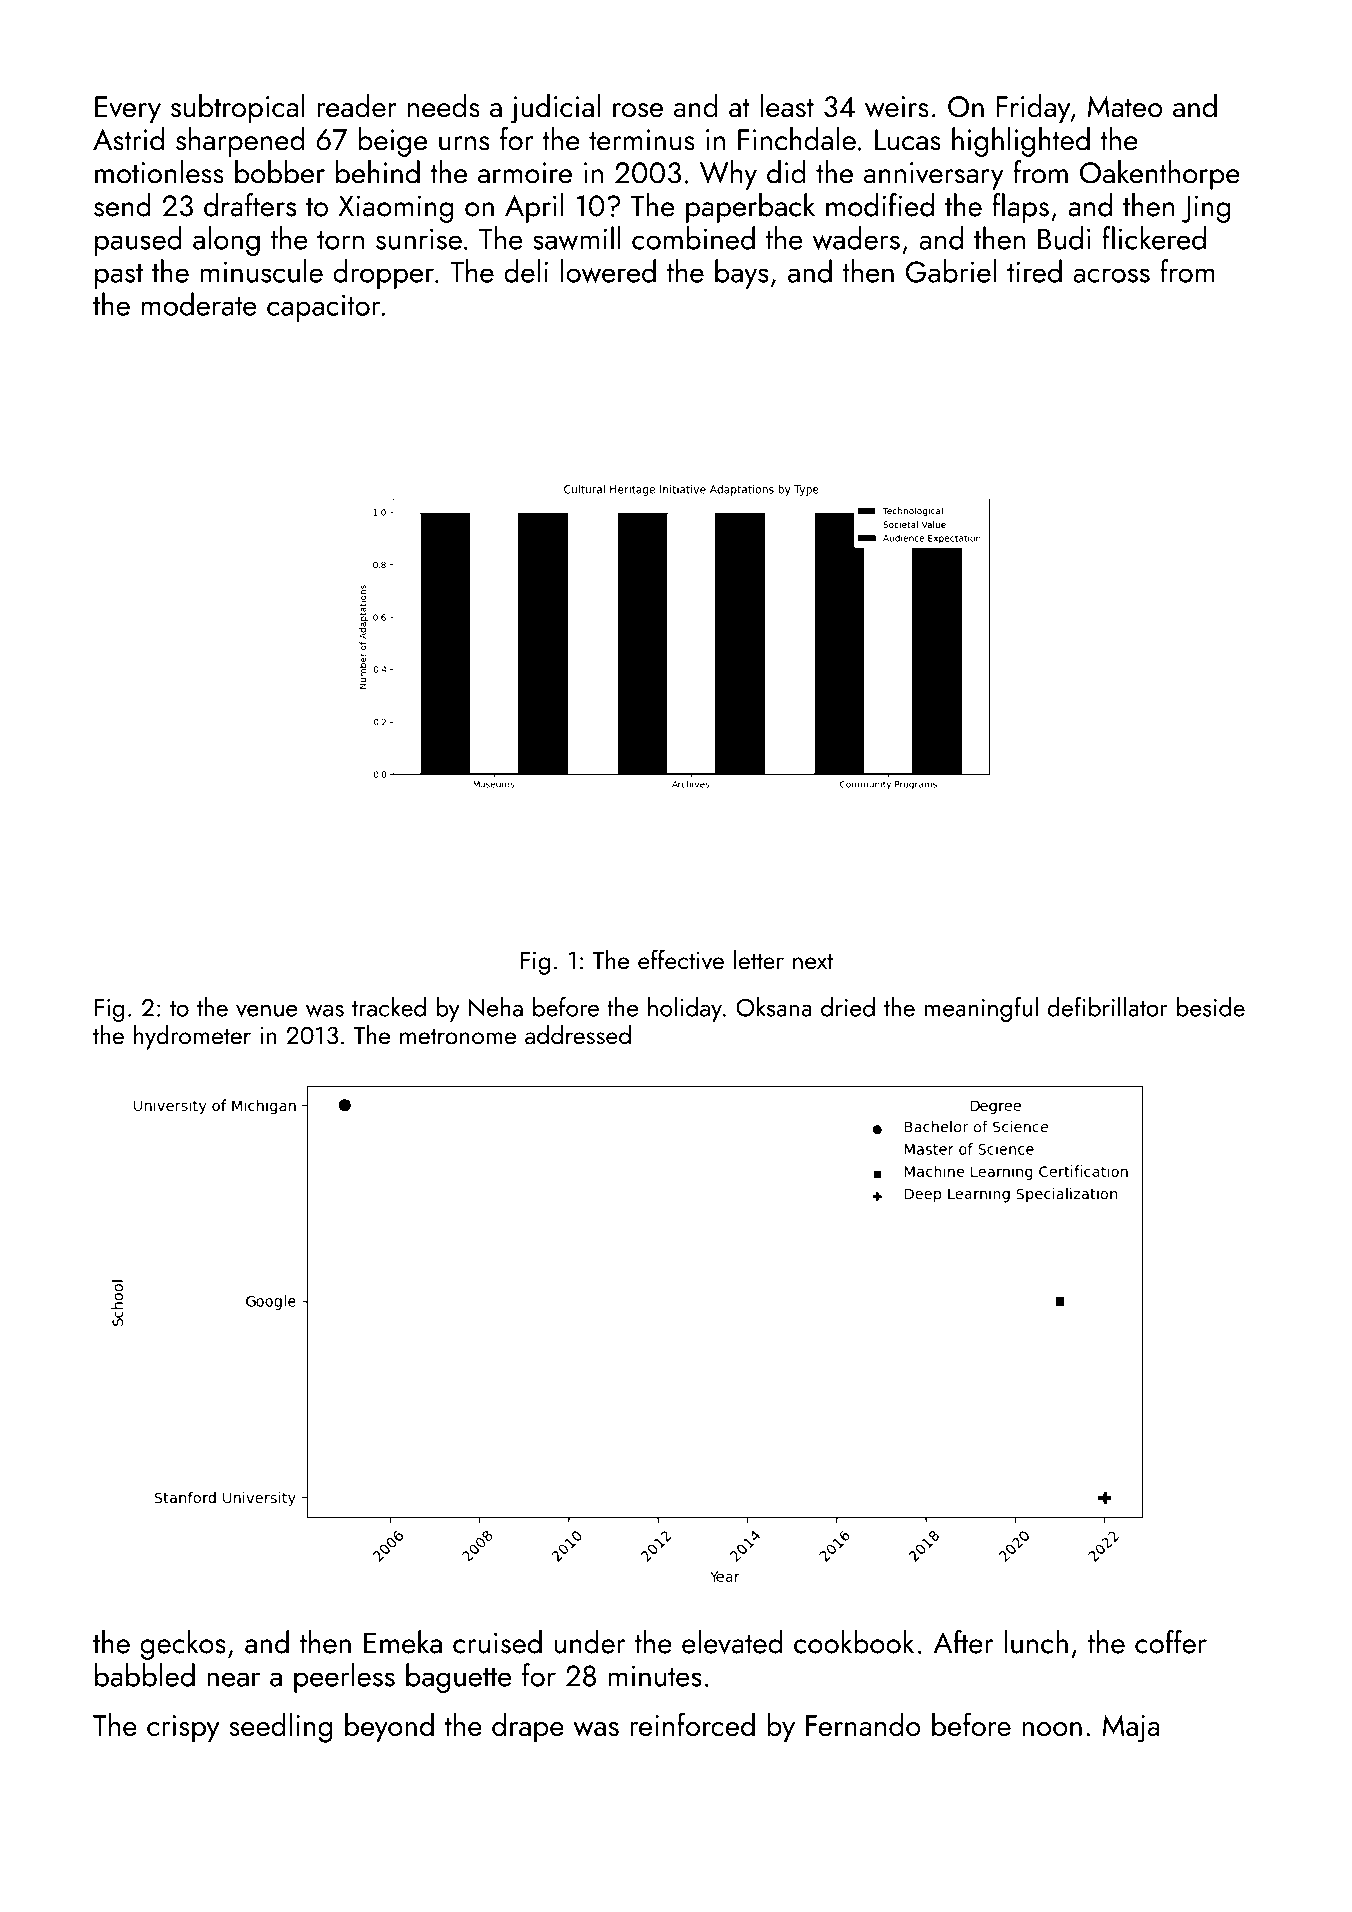 This page has height=1912, width=1352. What do you see at coordinates (128, 110) in the page?
I see `Every` at bounding box center [128, 110].
